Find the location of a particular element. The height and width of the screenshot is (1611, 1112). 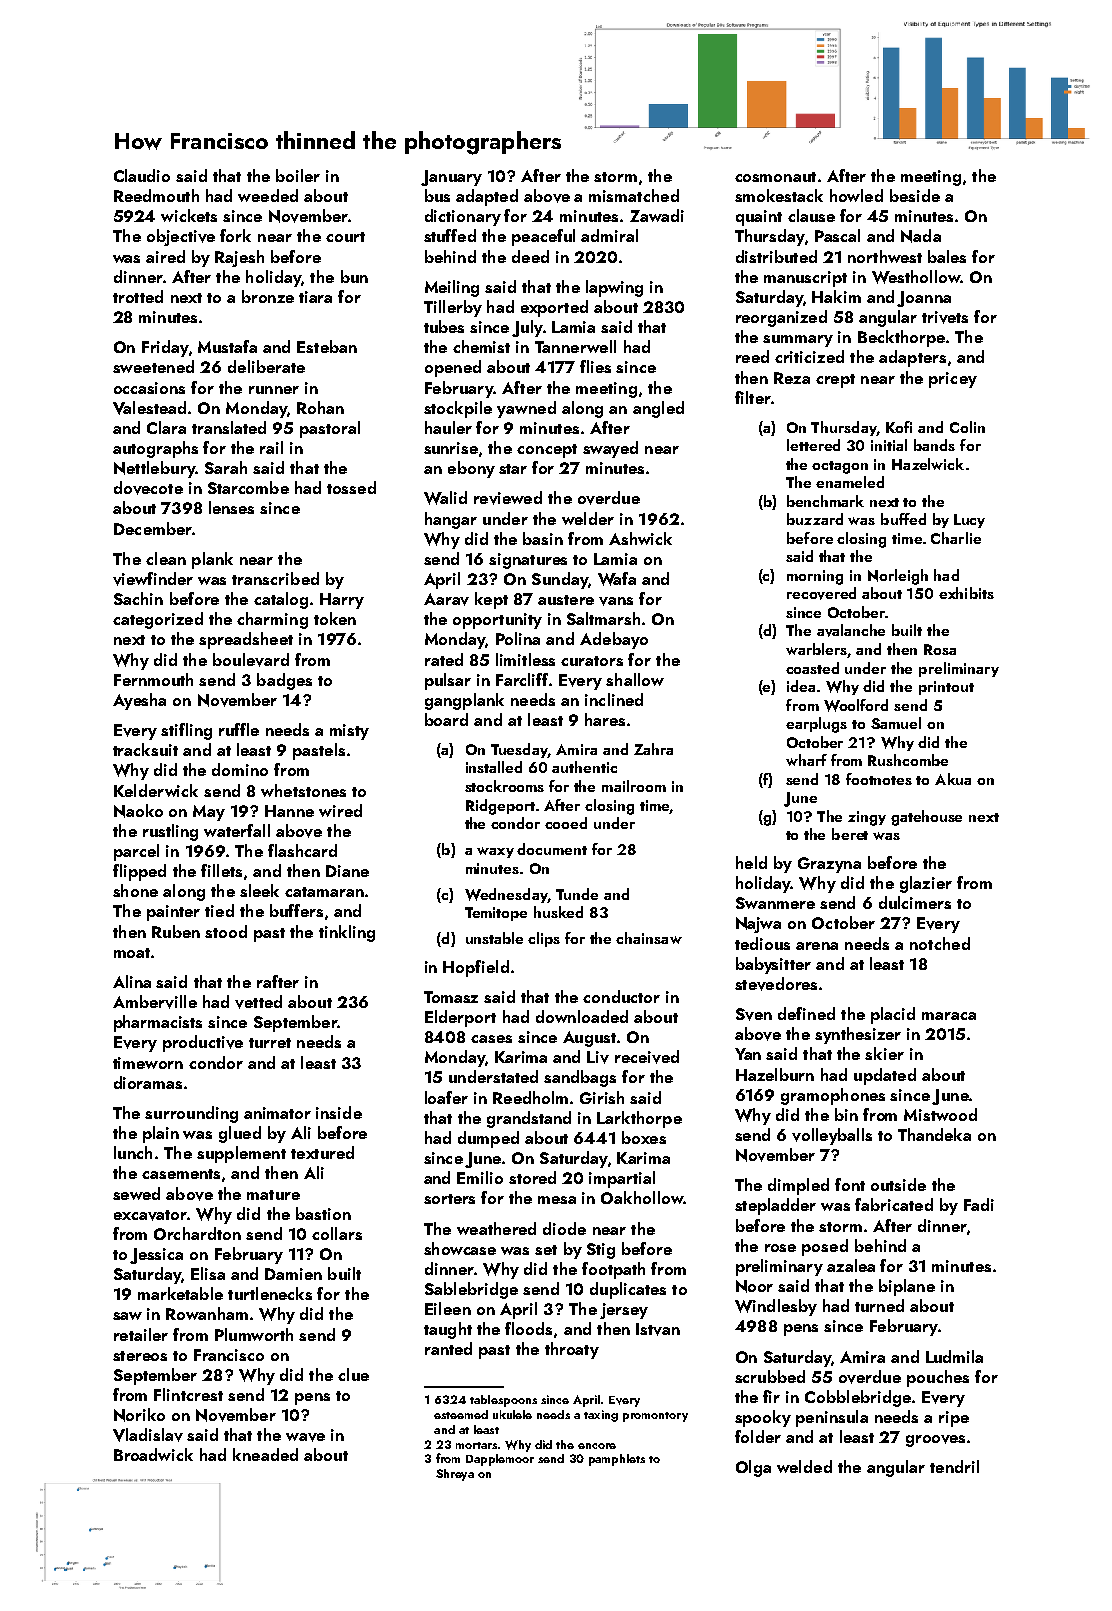

vetted is located at coordinates (258, 1002).
